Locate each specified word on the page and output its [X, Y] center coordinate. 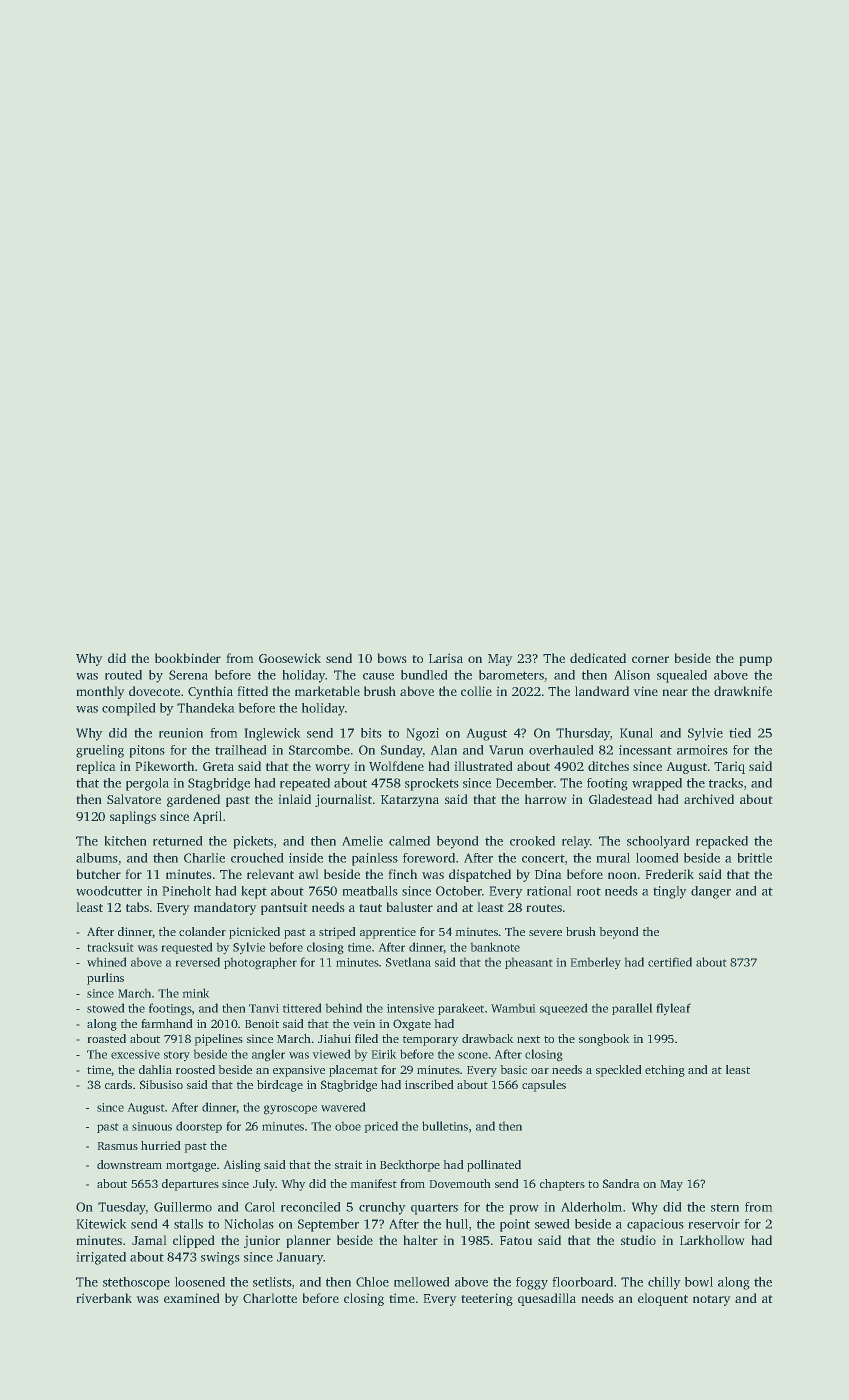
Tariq [729, 768]
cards [118, 1084]
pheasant [528, 963]
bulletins [445, 1126]
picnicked [254, 933]
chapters [562, 1185]
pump [756, 661]
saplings [133, 817]
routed [123, 675]
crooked [532, 841]
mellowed [421, 1282]
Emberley [596, 963]
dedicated [598, 658]
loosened [200, 1282]
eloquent [663, 1299]
